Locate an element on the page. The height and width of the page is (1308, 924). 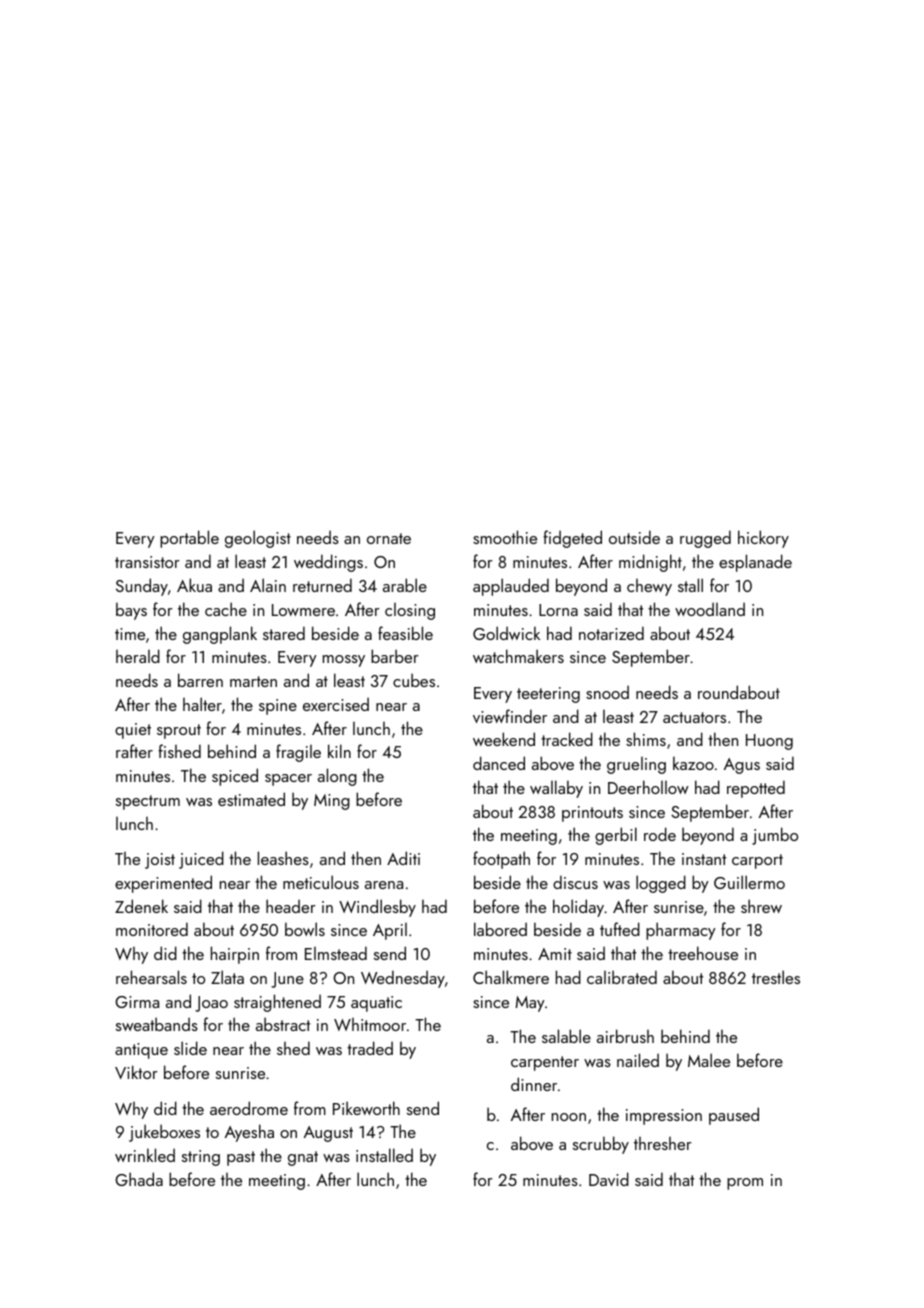
esplanade is located at coordinates (755, 563).
